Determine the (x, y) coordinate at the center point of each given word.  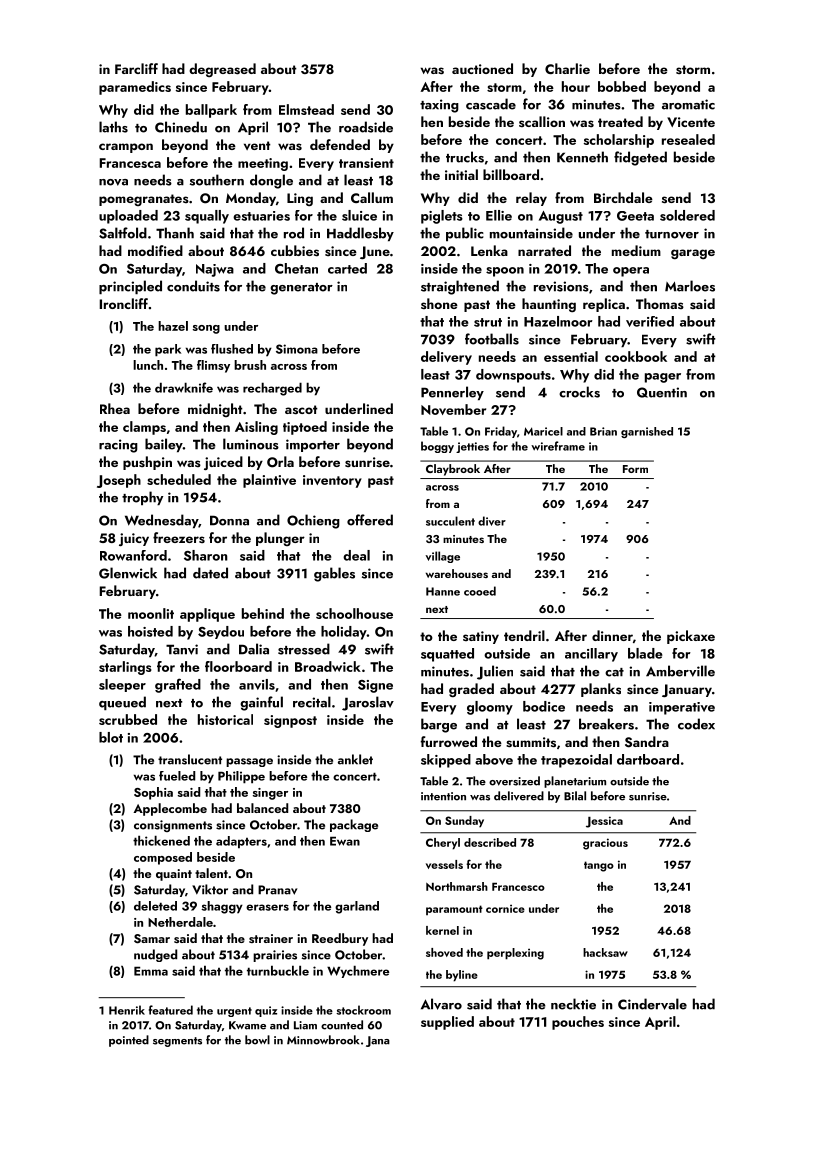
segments (177, 1042)
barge (439, 725)
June (375, 252)
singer (270, 794)
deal (356, 555)
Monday (251, 199)
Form (635, 469)
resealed (688, 139)
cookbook (636, 356)
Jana (378, 1041)
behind (263, 613)
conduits (193, 286)
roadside (366, 127)
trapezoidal (576, 761)
